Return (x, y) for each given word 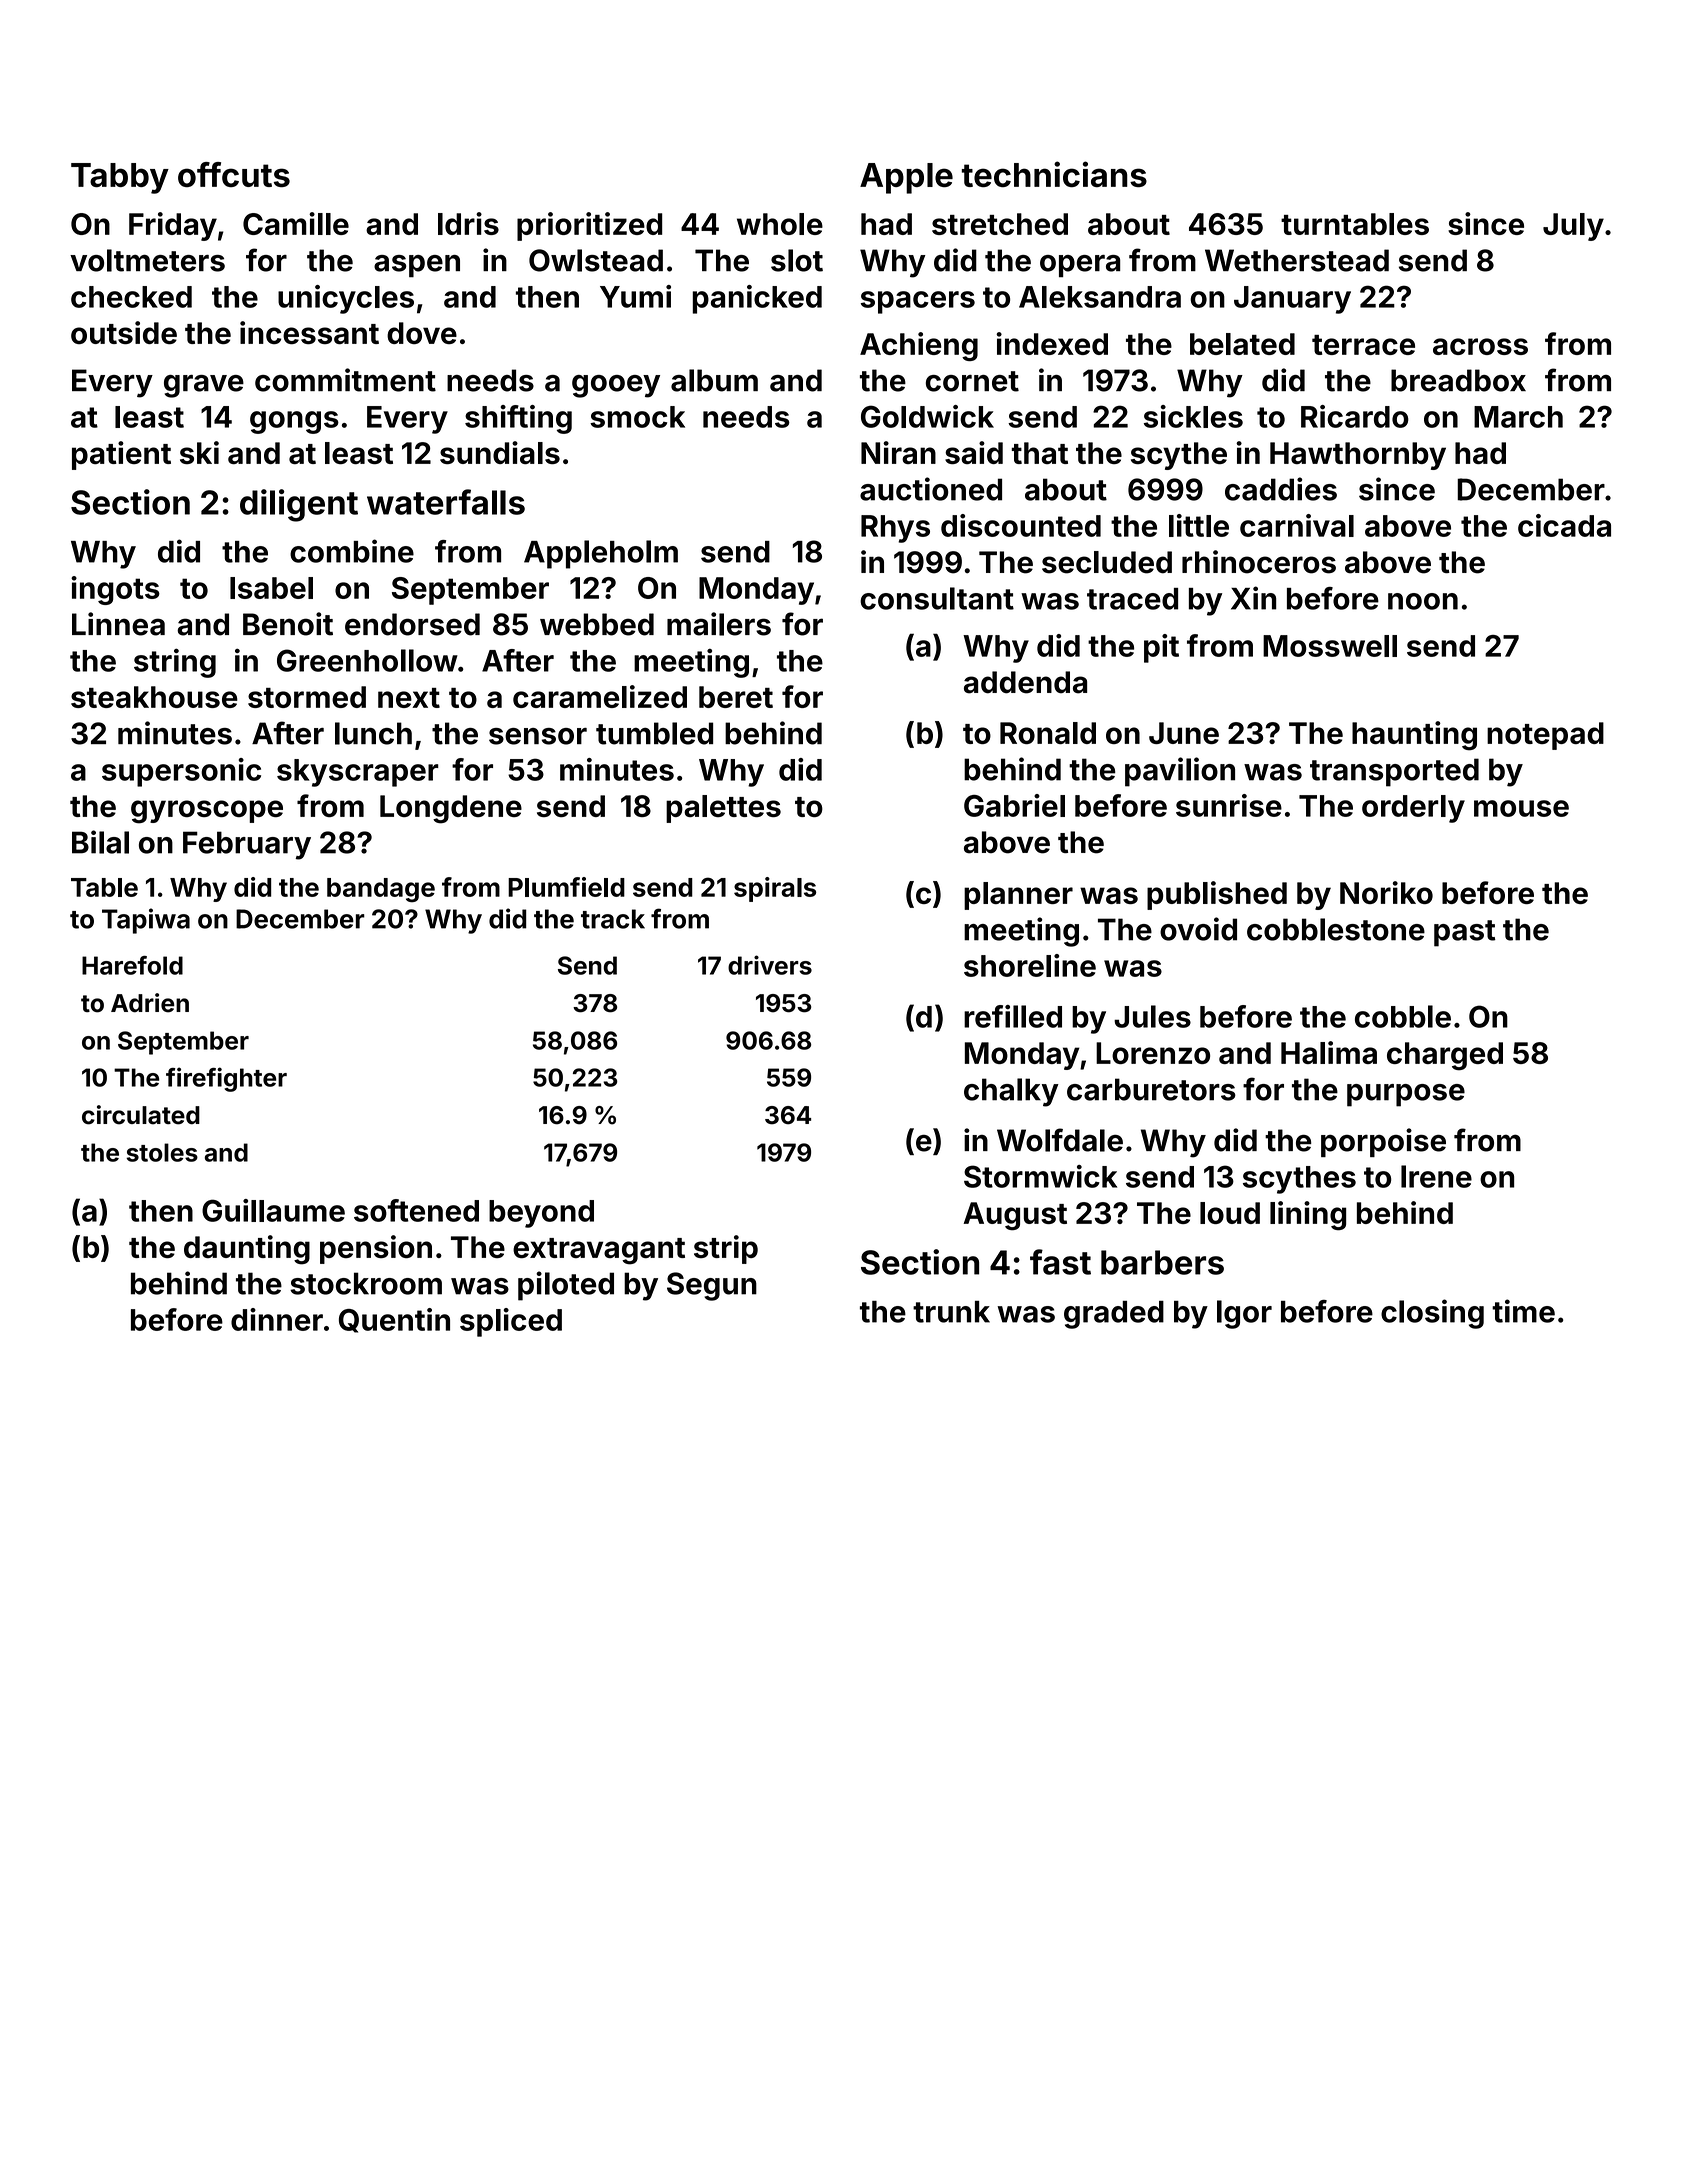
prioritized (589, 226)
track (613, 919)
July (1573, 227)
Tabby (120, 178)
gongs (294, 422)
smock (637, 417)
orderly (1413, 809)
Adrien (150, 1003)
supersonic (181, 772)
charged (1445, 1056)
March (1518, 417)
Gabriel (1014, 805)
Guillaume (273, 1210)
